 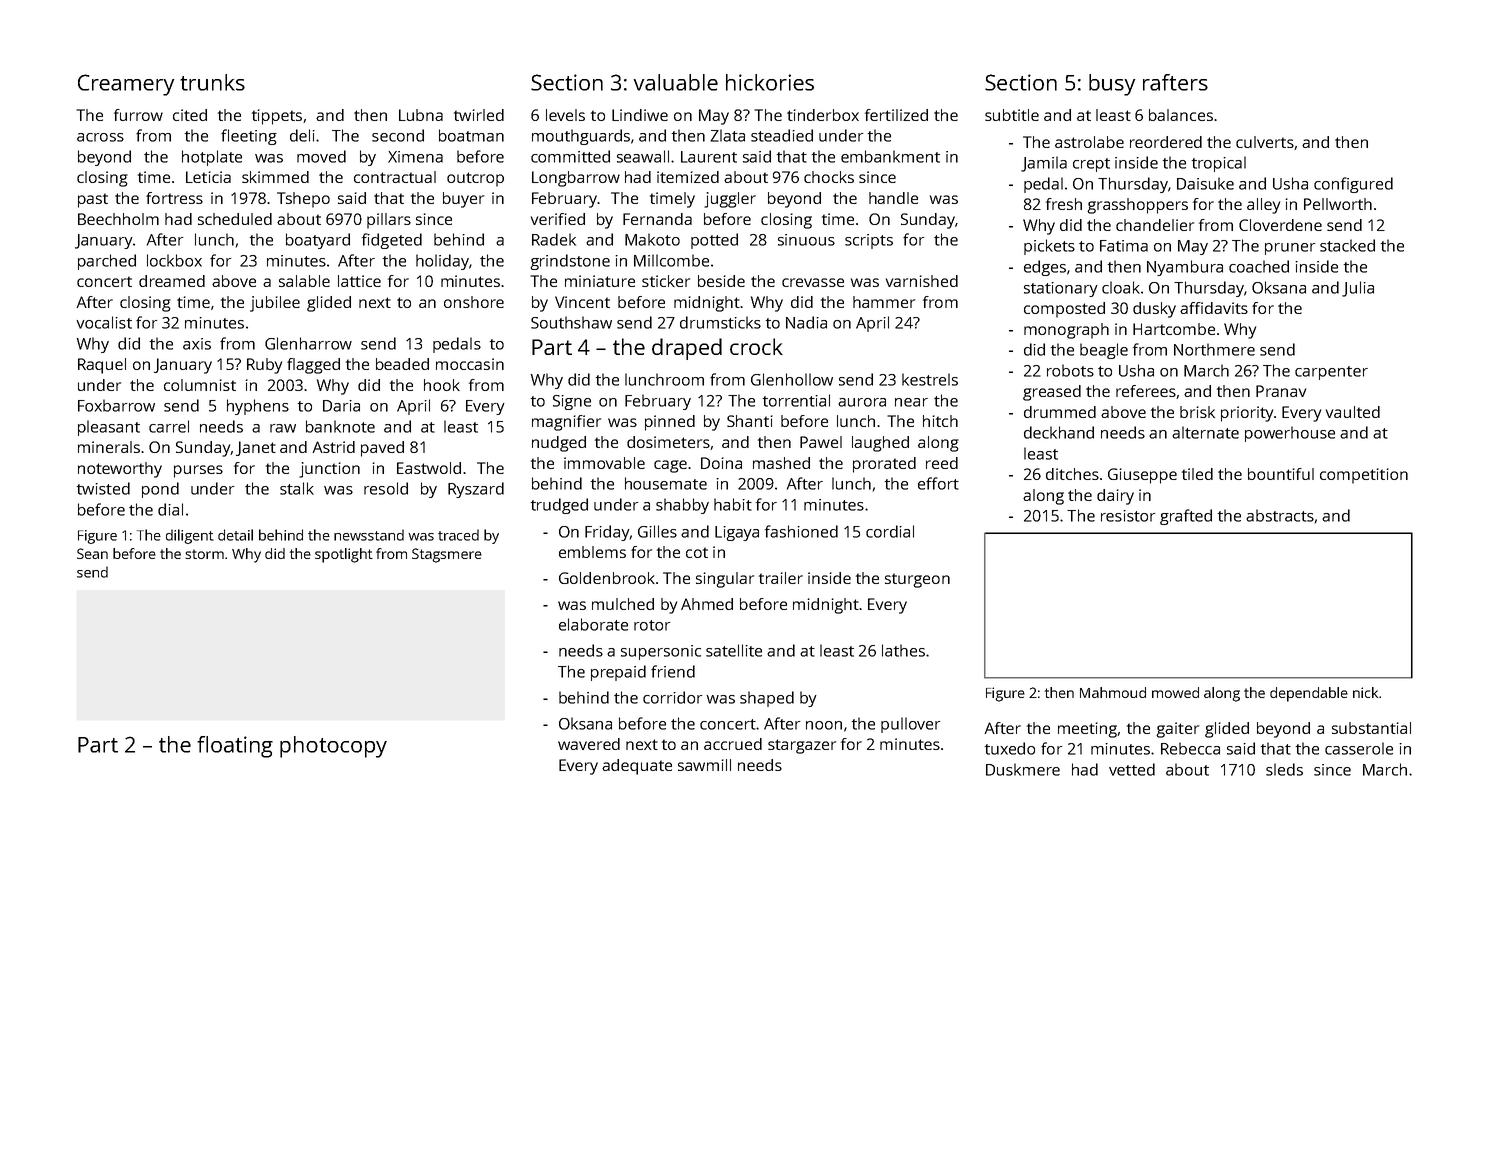 I want to click on lattice, so click(x=359, y=281).
